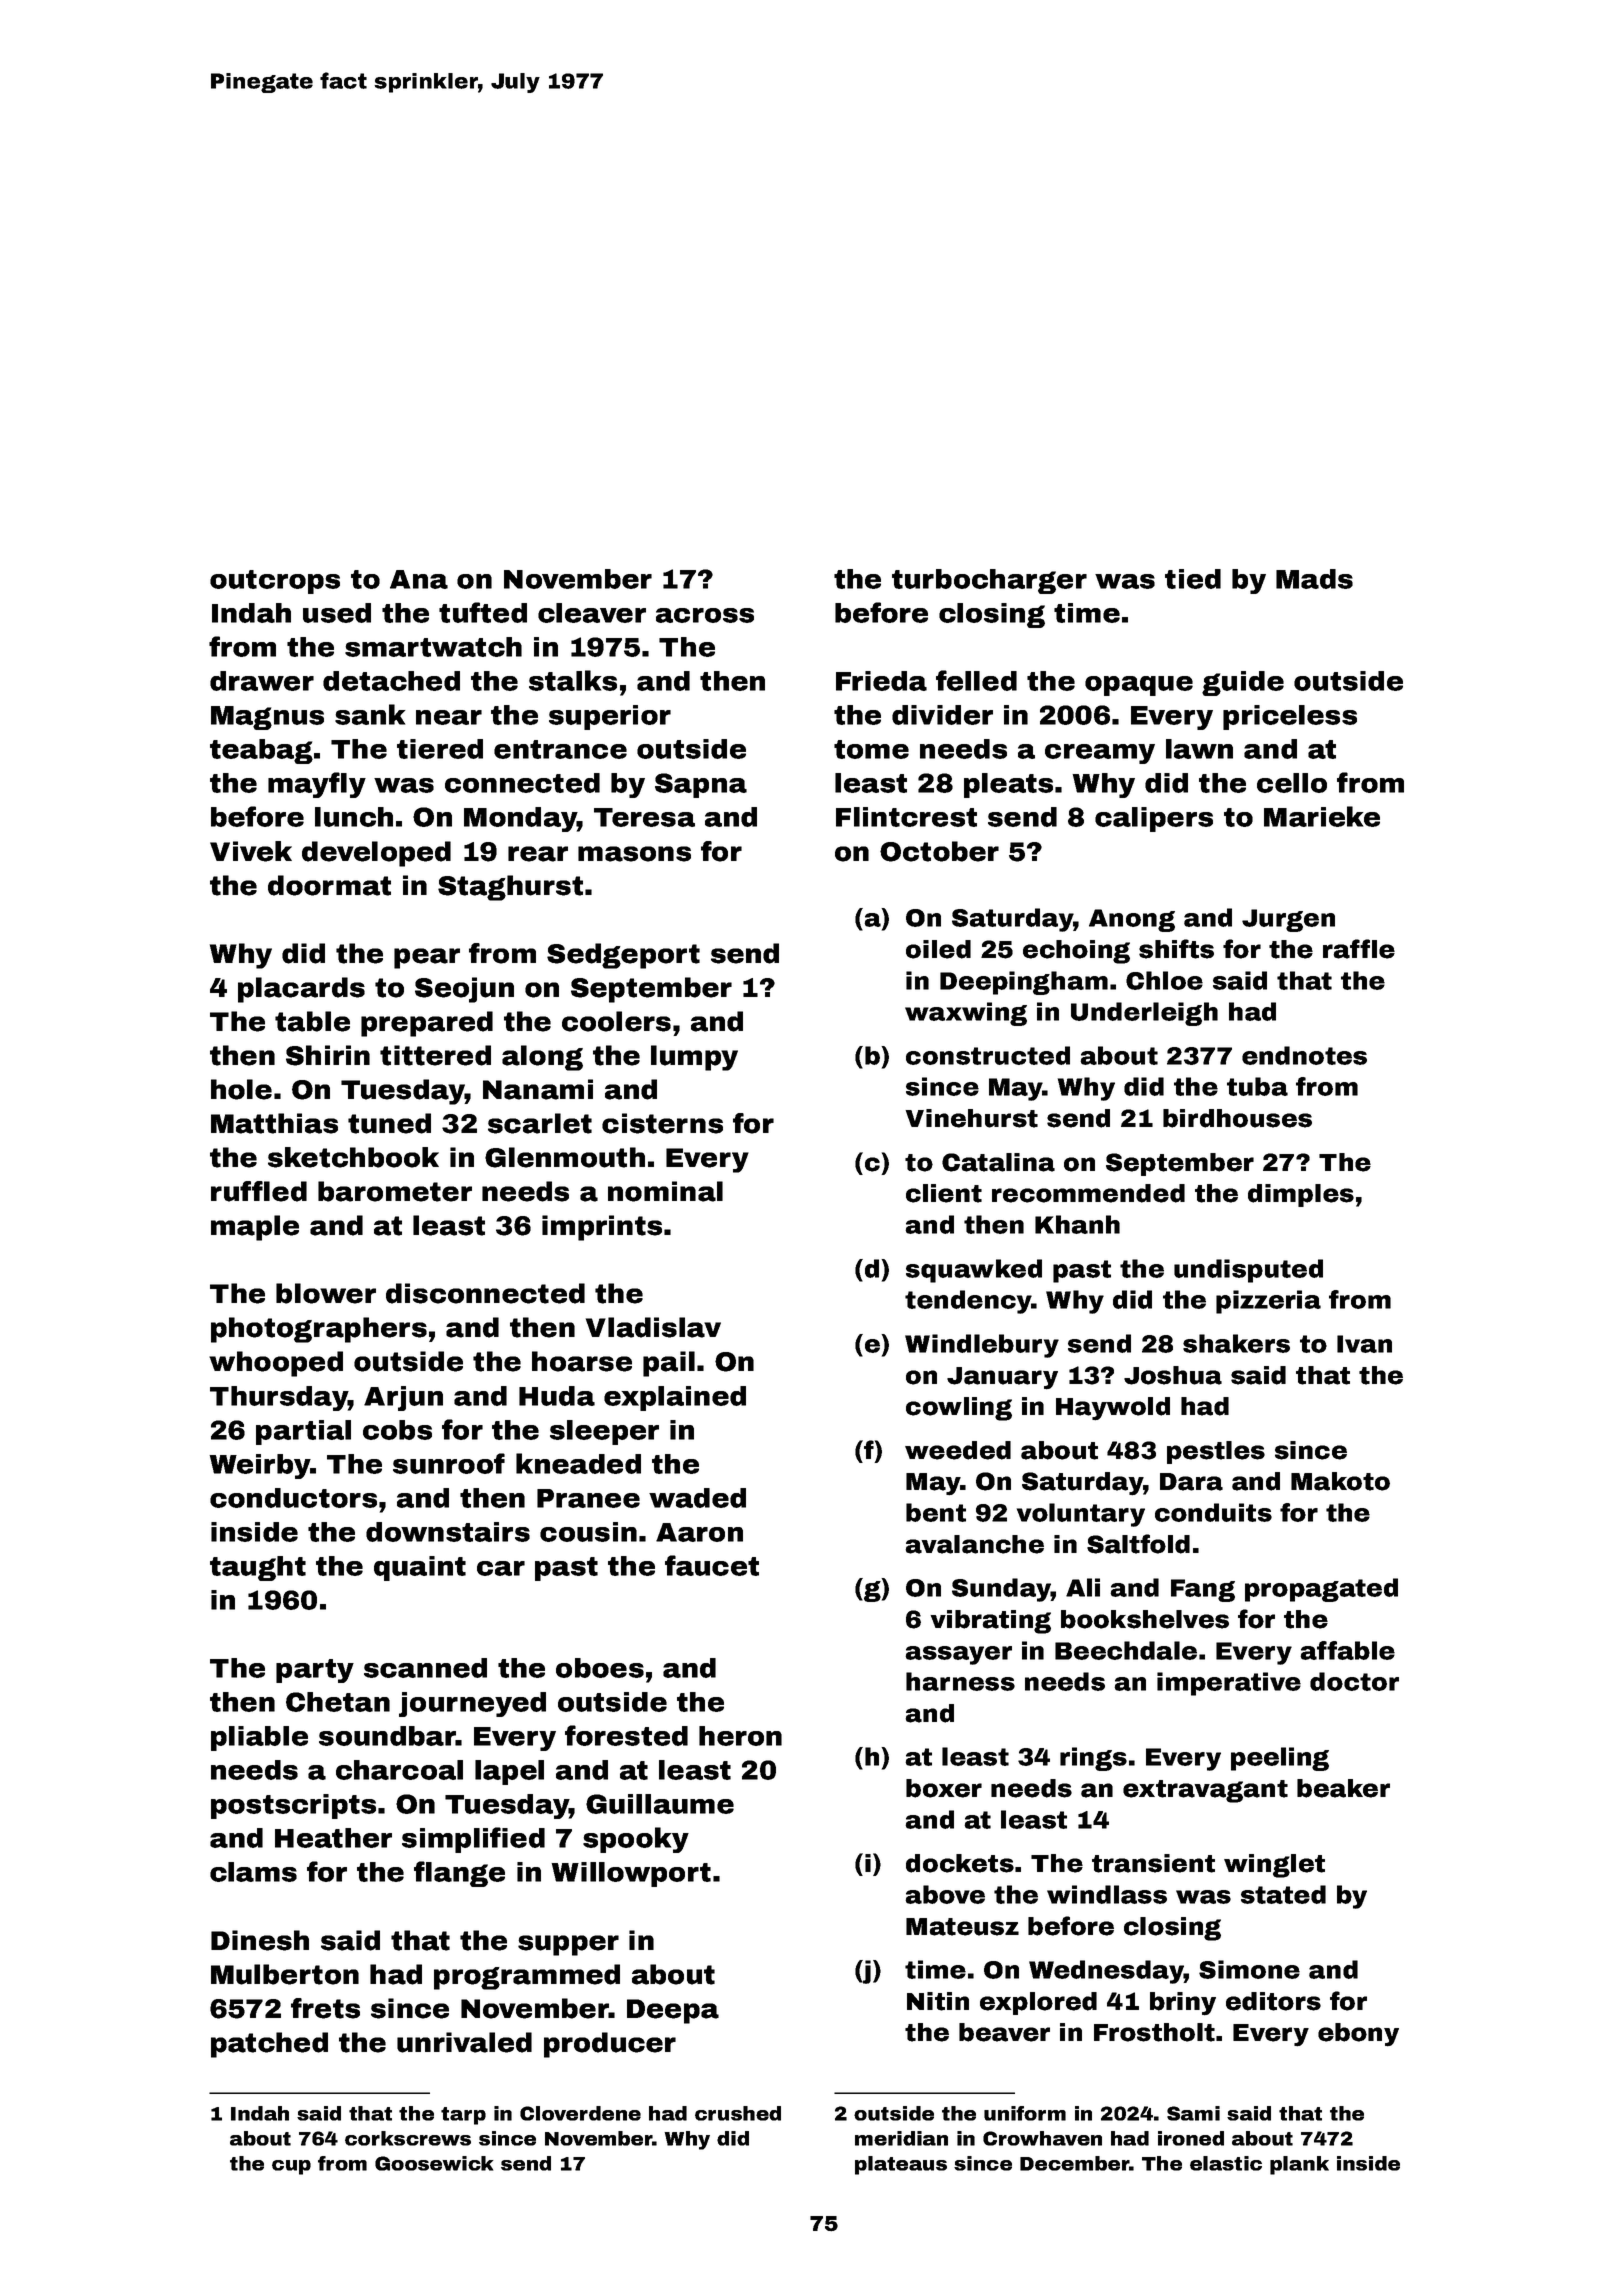 The height and width of the screenshot is (2292, 1620). I want to click on frets, so click(325, 2008).
